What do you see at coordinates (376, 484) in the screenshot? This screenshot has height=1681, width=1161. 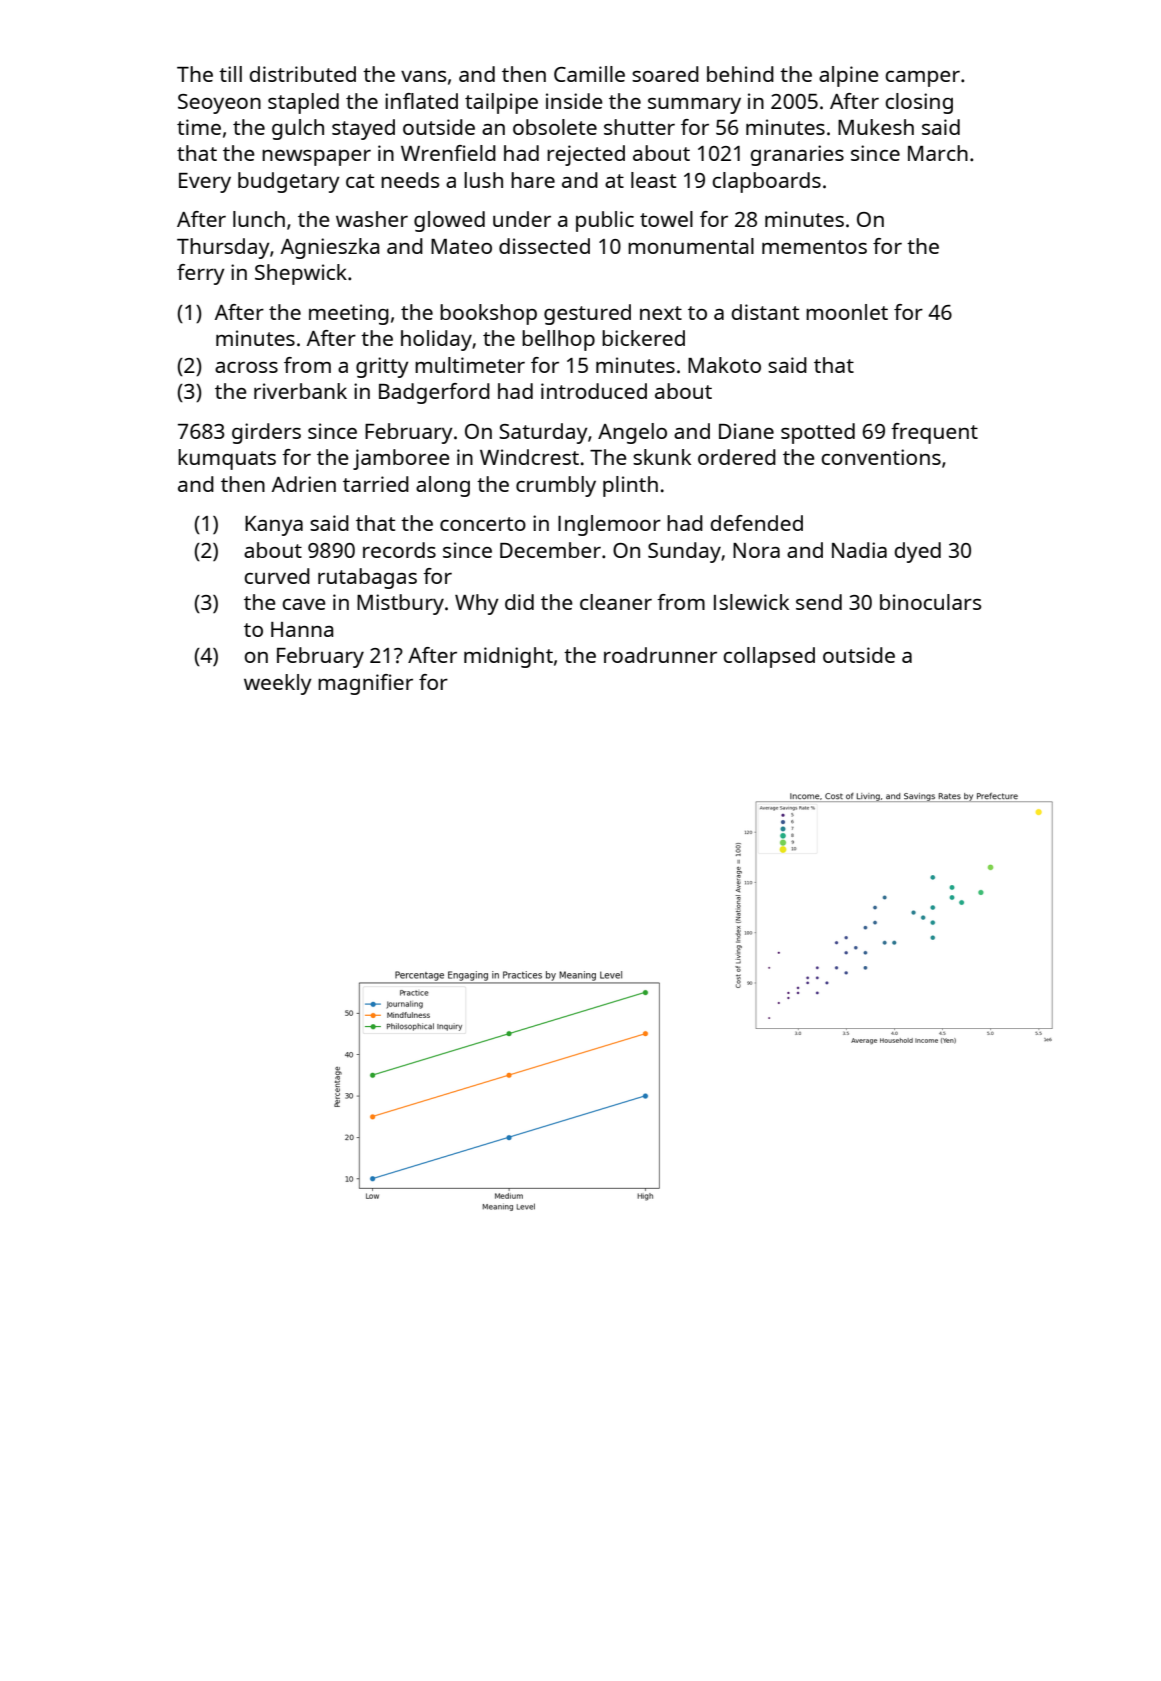 I see `tarried` at bounding box center [376, 484].
